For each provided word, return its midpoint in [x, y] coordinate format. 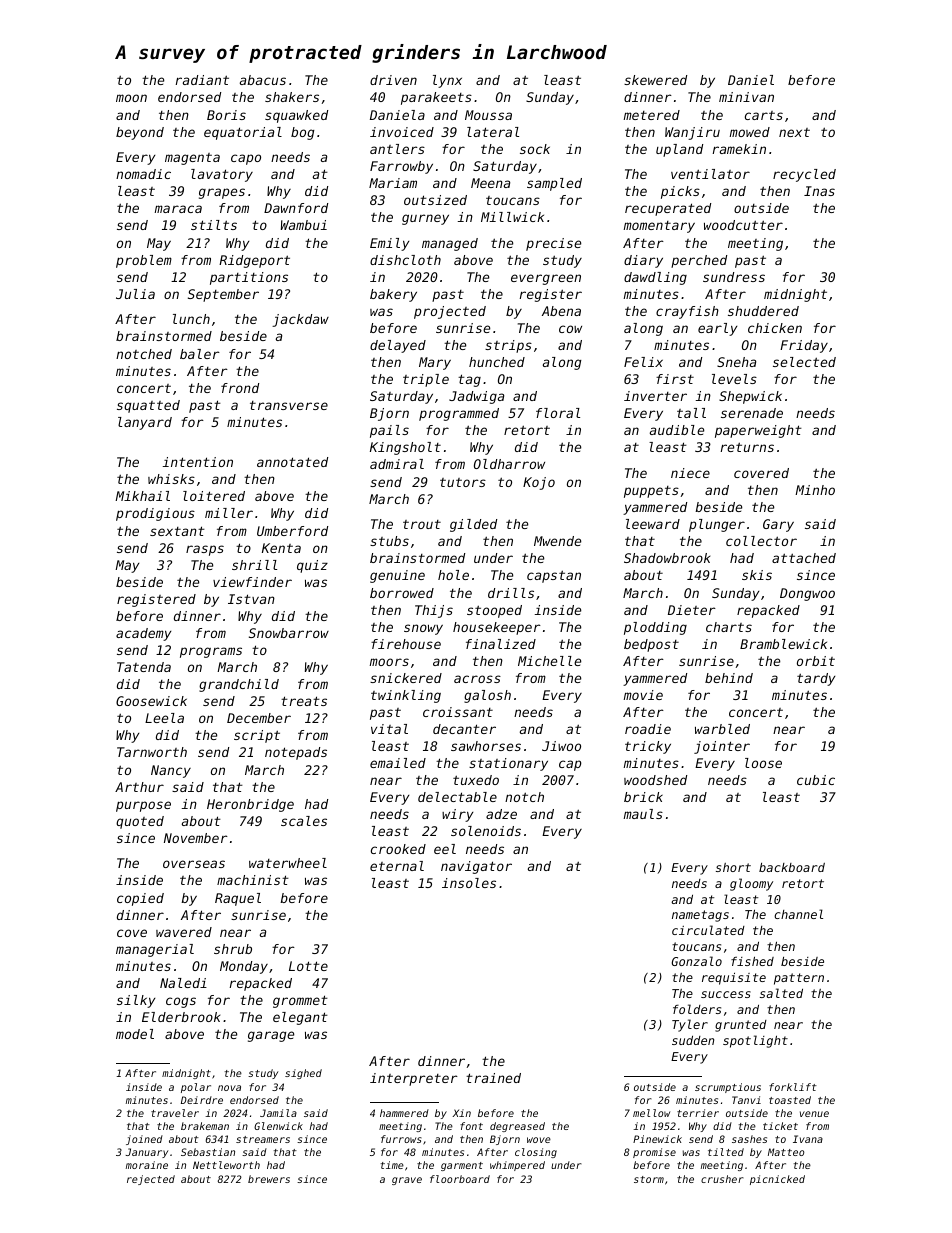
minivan [746, 97]
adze [501, 814]
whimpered [517, 1166]
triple [426, 380]
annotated [292, 462]
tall [691, 413]
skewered [655, 80]
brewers [269, 1179]
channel [798, 914]
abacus [263, 80]
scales [304, 821]
